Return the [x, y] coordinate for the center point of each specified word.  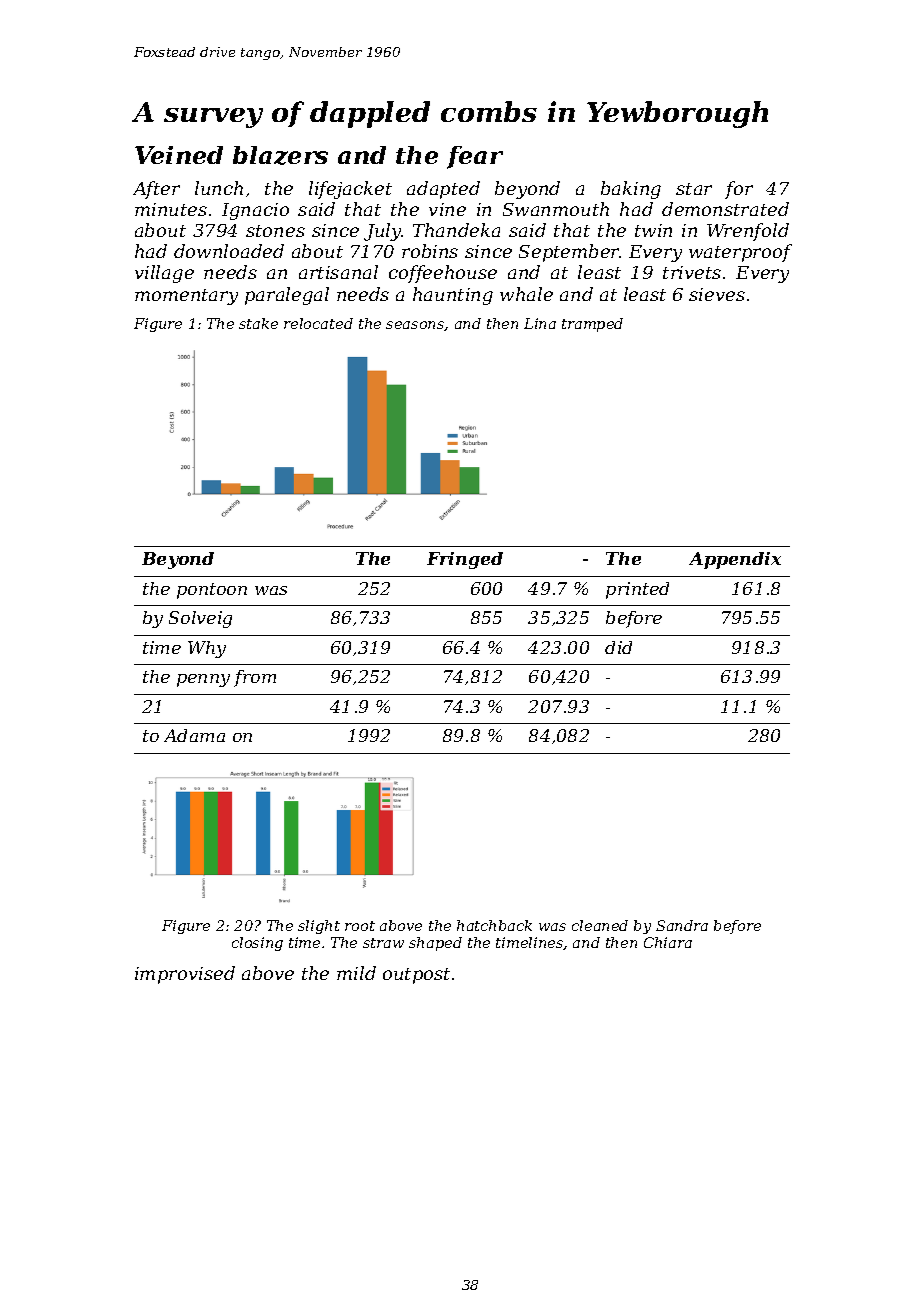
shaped [435, 944]
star [694, 189]
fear [475, 157]
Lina [540, 323]
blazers [280, 155]
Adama [194, 735]
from [255, 678]
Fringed [465, 560]
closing [257, 944]
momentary [186, 297]
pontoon [212, 591]
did [618, 647]
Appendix [735, 560]
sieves [717, 294]
